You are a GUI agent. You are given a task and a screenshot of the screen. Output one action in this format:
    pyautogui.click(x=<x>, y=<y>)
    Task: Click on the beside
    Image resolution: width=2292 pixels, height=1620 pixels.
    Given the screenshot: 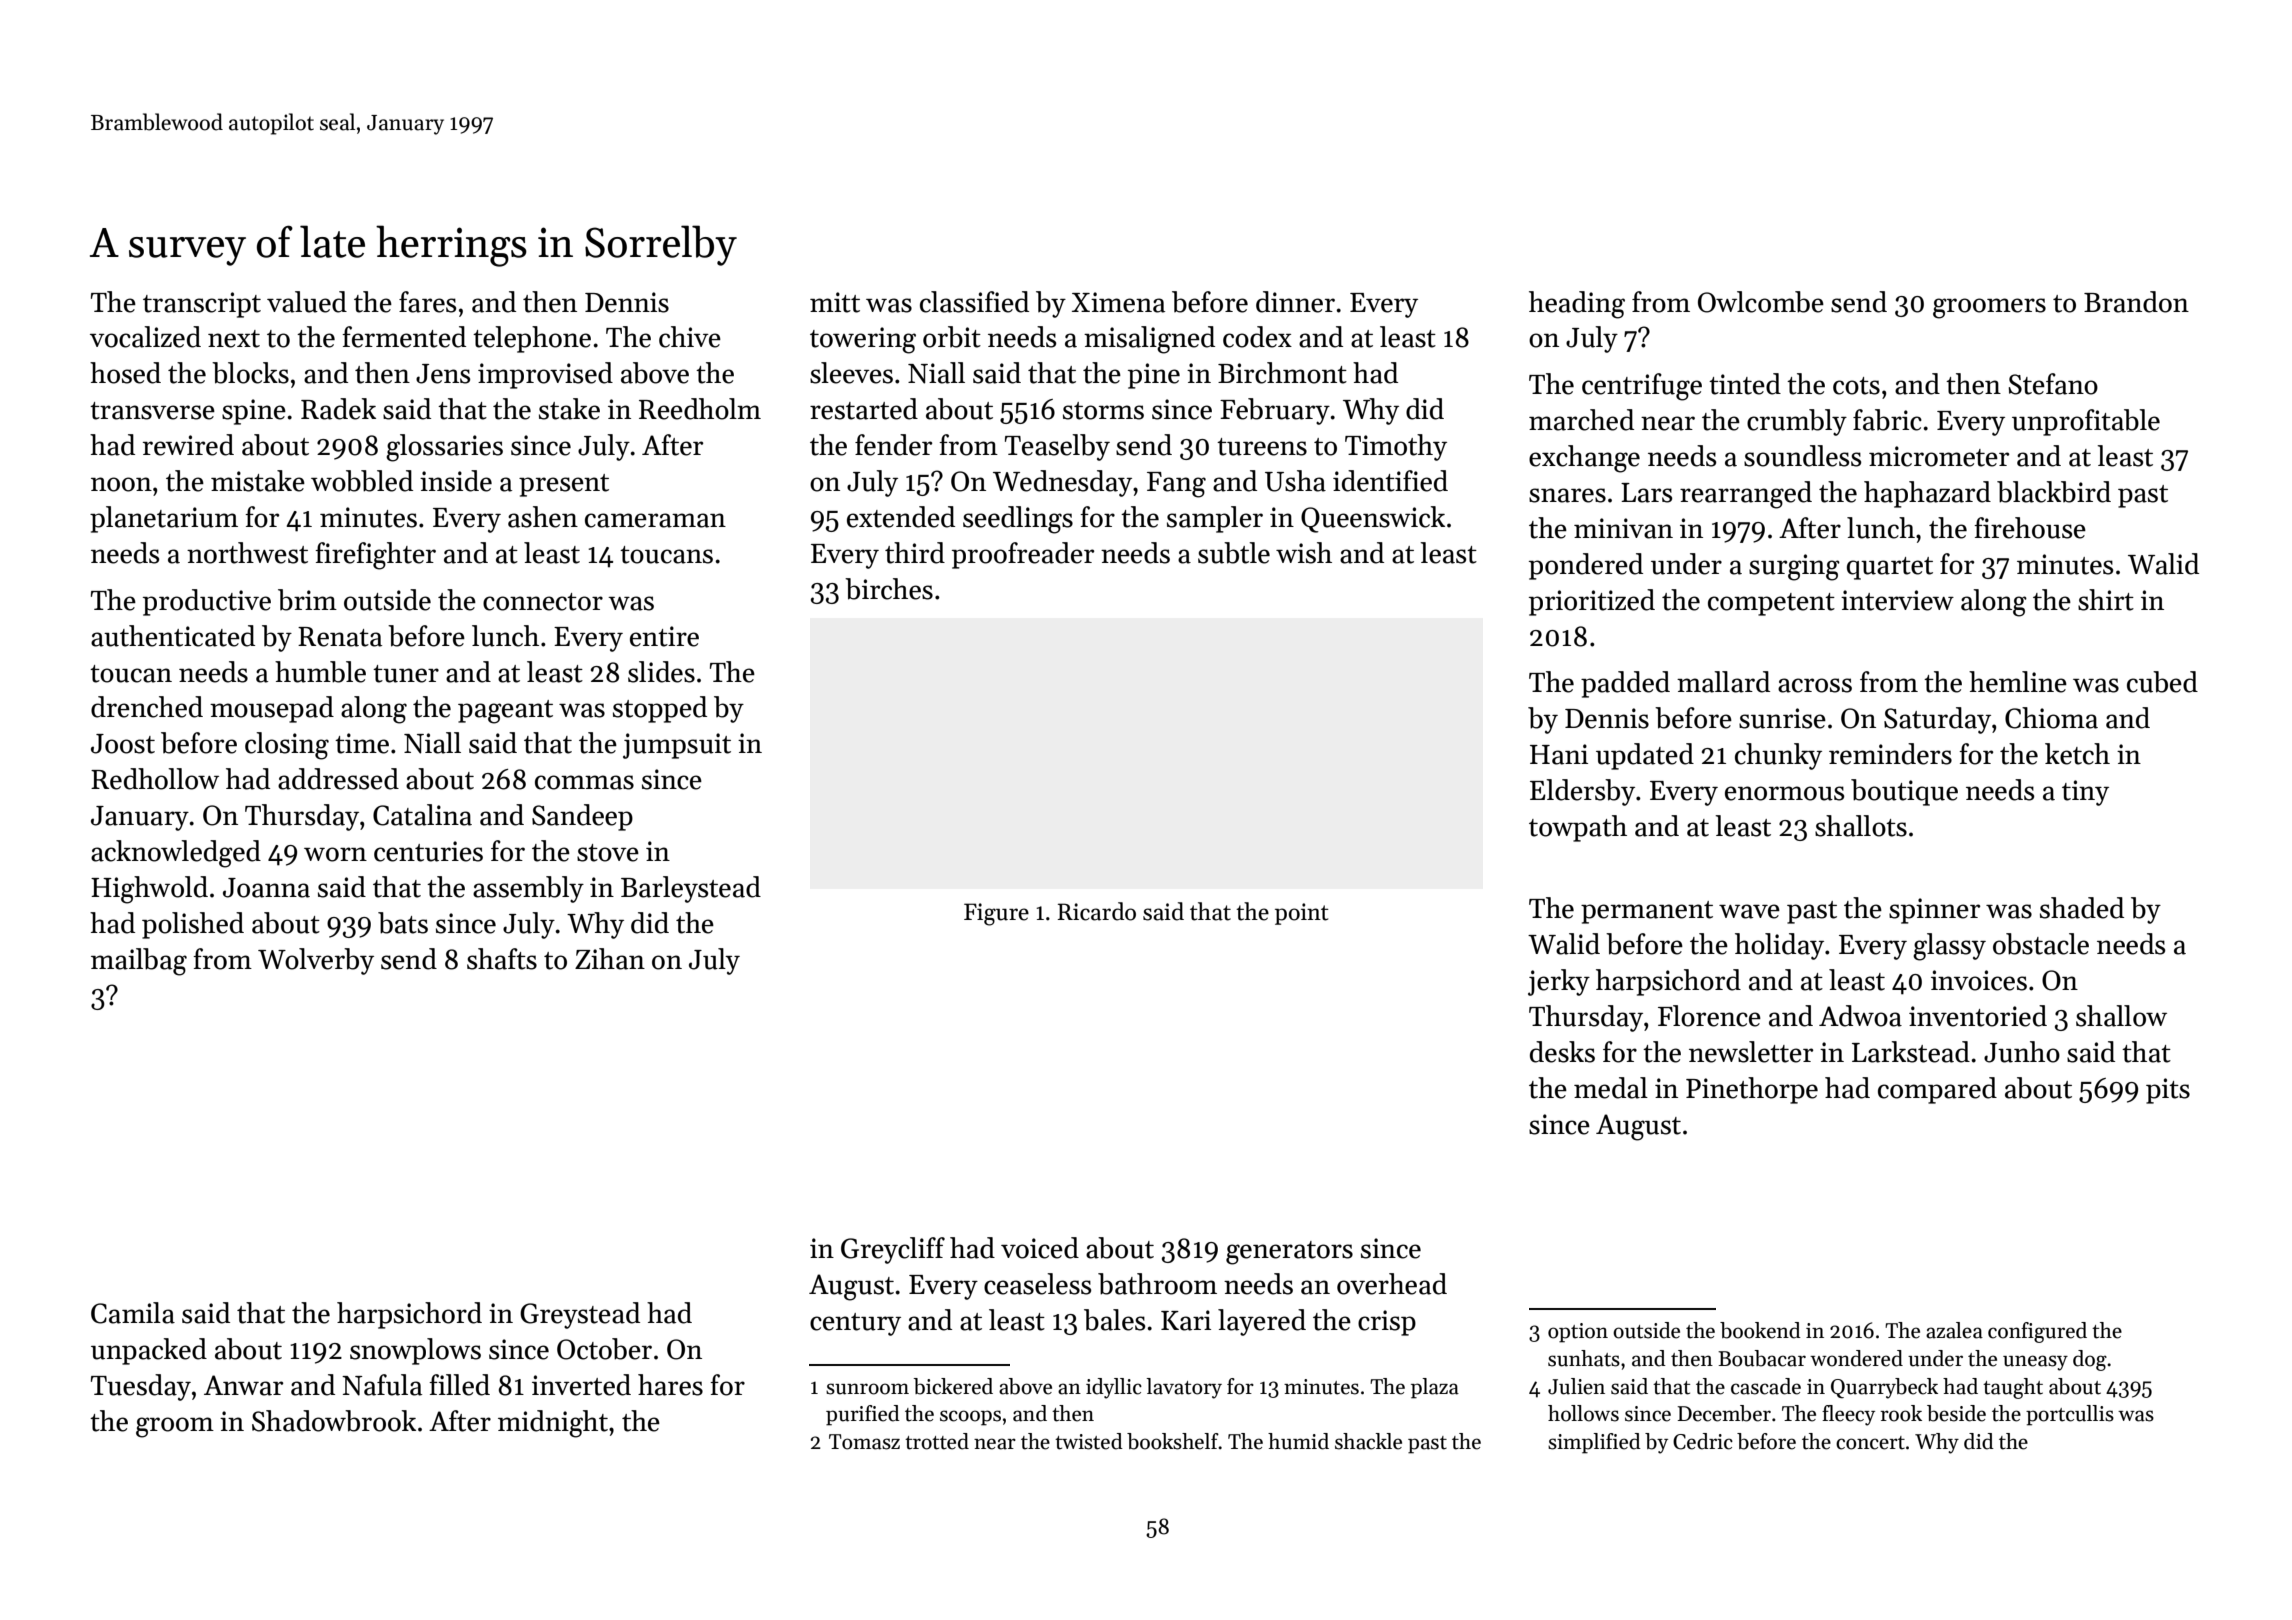 What is the action you would take?
    pyautogui.click(x=1956, y=1413)
